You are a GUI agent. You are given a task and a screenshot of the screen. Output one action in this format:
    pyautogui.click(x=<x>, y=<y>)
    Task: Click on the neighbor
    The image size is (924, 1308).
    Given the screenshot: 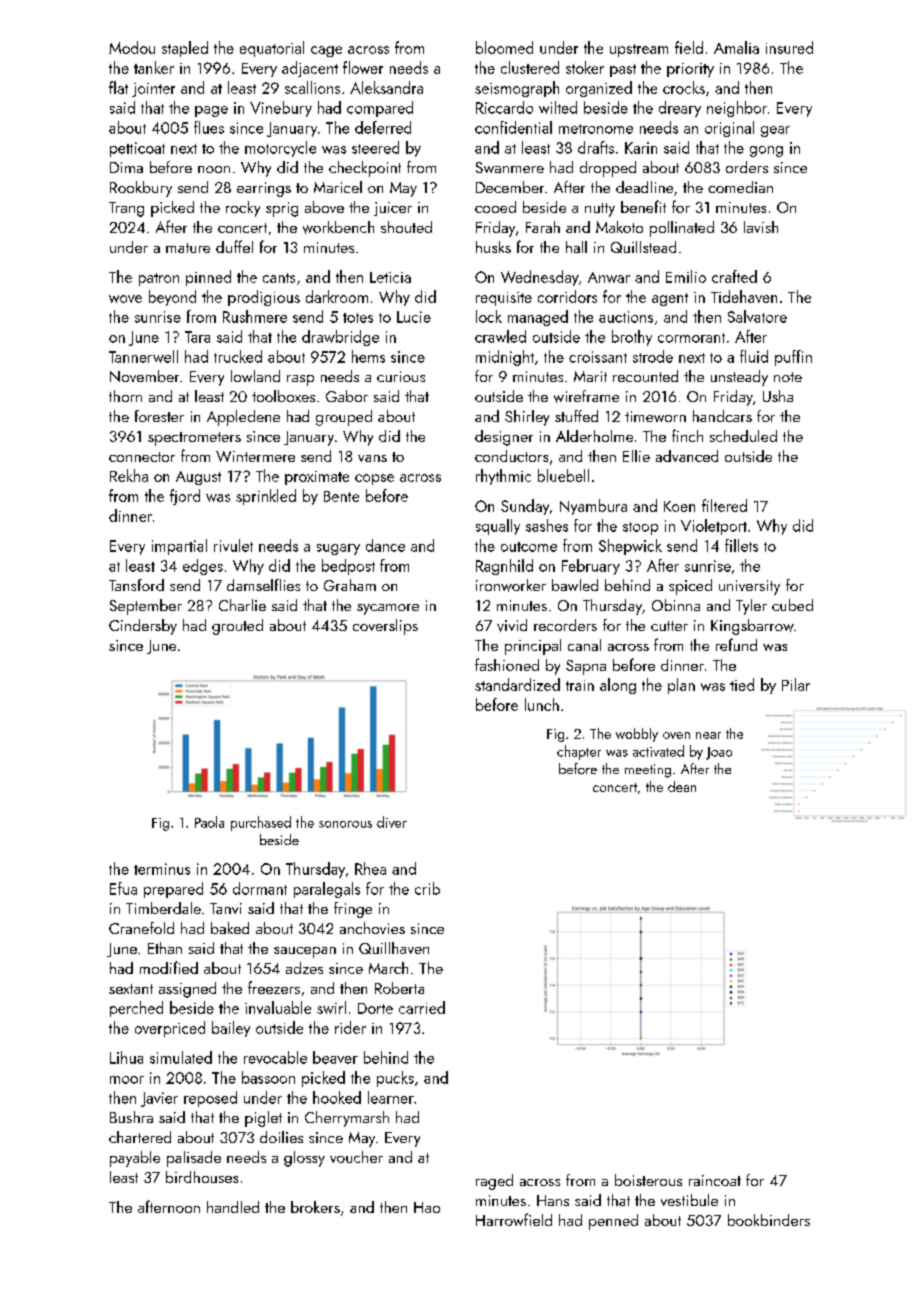 What is the action you would take?
    pyautogui.click(x=737, y=109)
